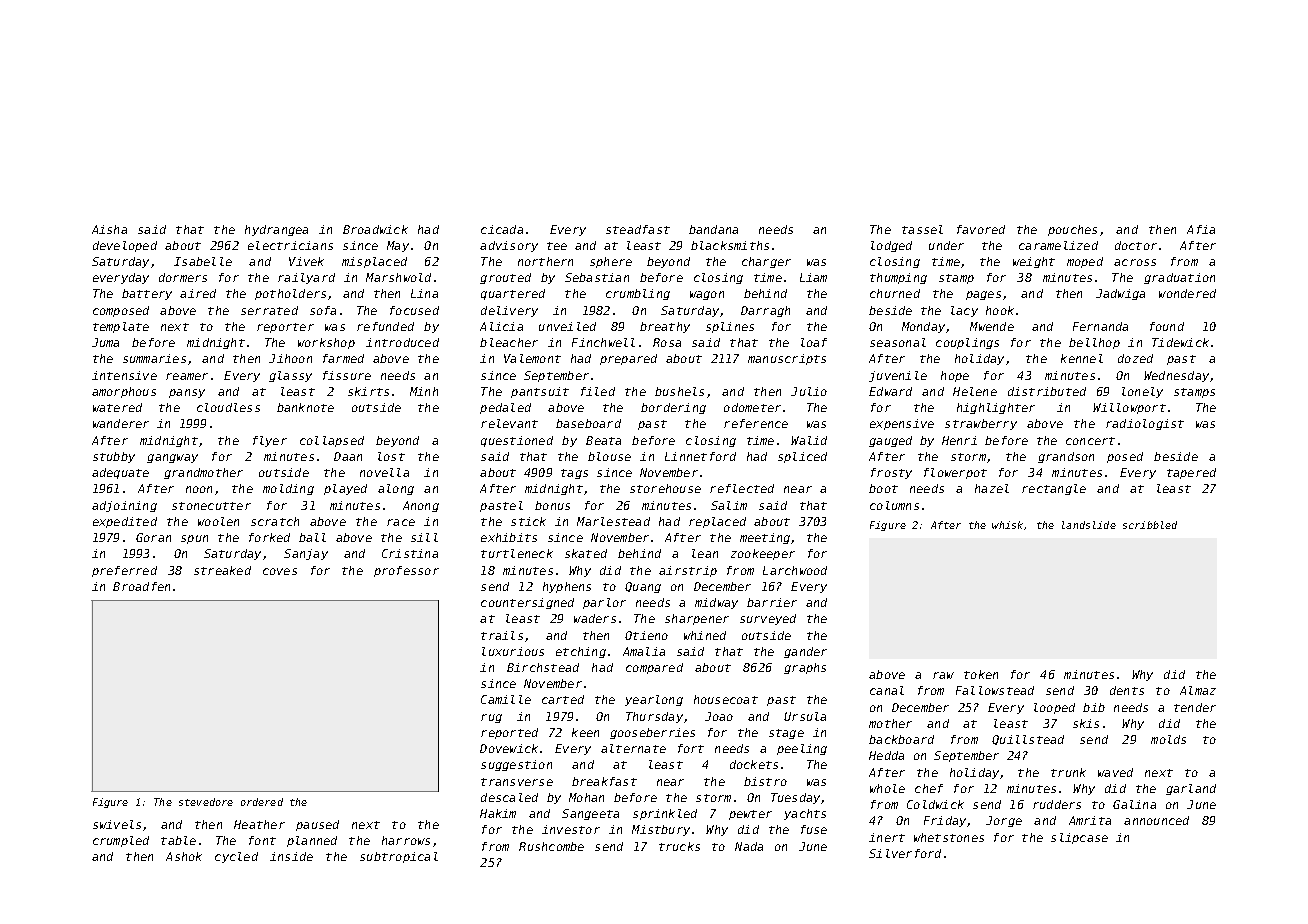 Image resolution: width=1308 pixels, height=924 pixels. Describe the element at coordinates (981, 674) in the page. I see `token` at that location.
